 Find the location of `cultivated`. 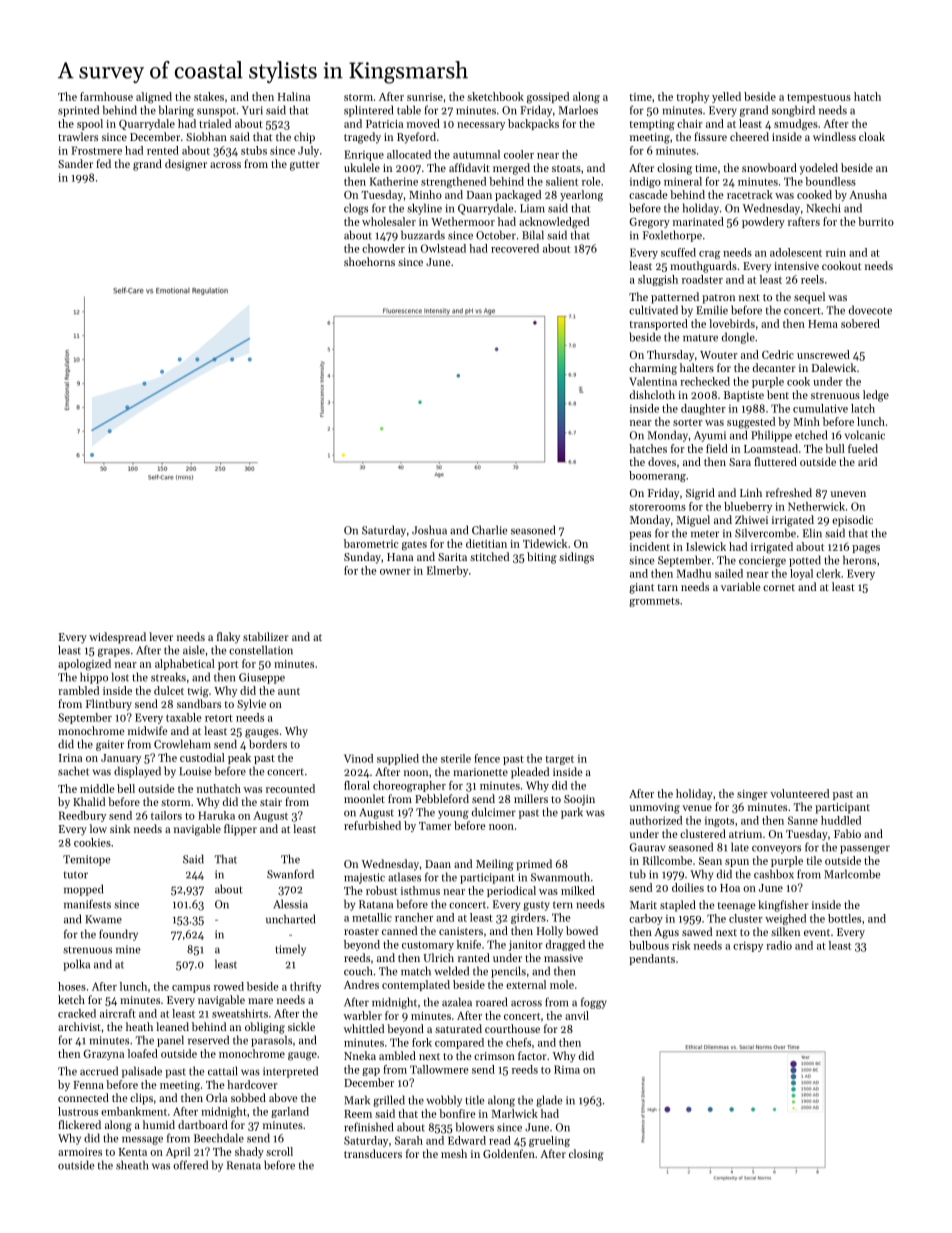

cultivated is located at coordinates (653, 310).
